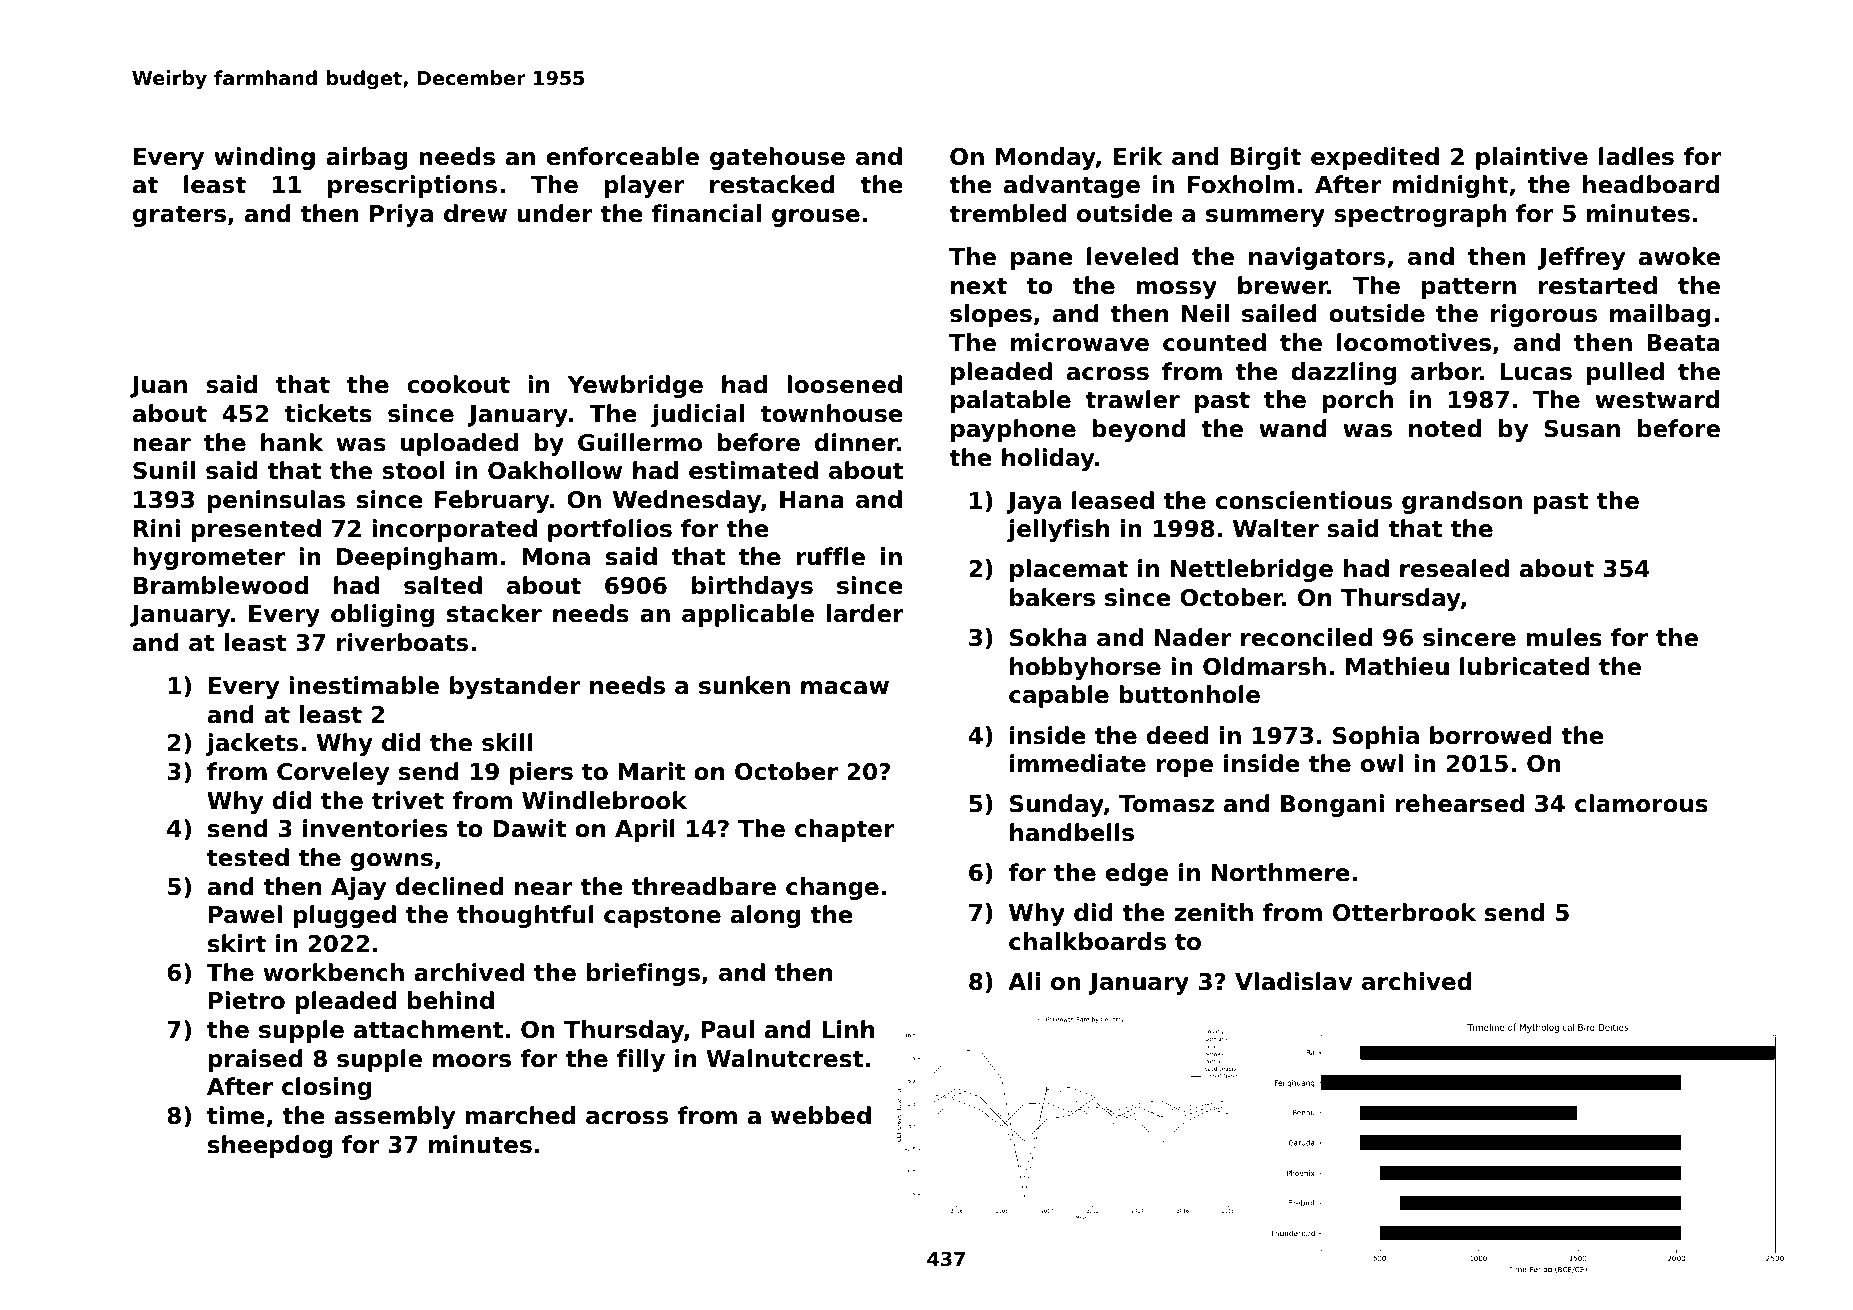 This screenshot has height=1310, width=1853. What do you see at coordinates (1166, 804) in the screenshot?
I see `Tomasz` at bounding box center [1166, 804].
